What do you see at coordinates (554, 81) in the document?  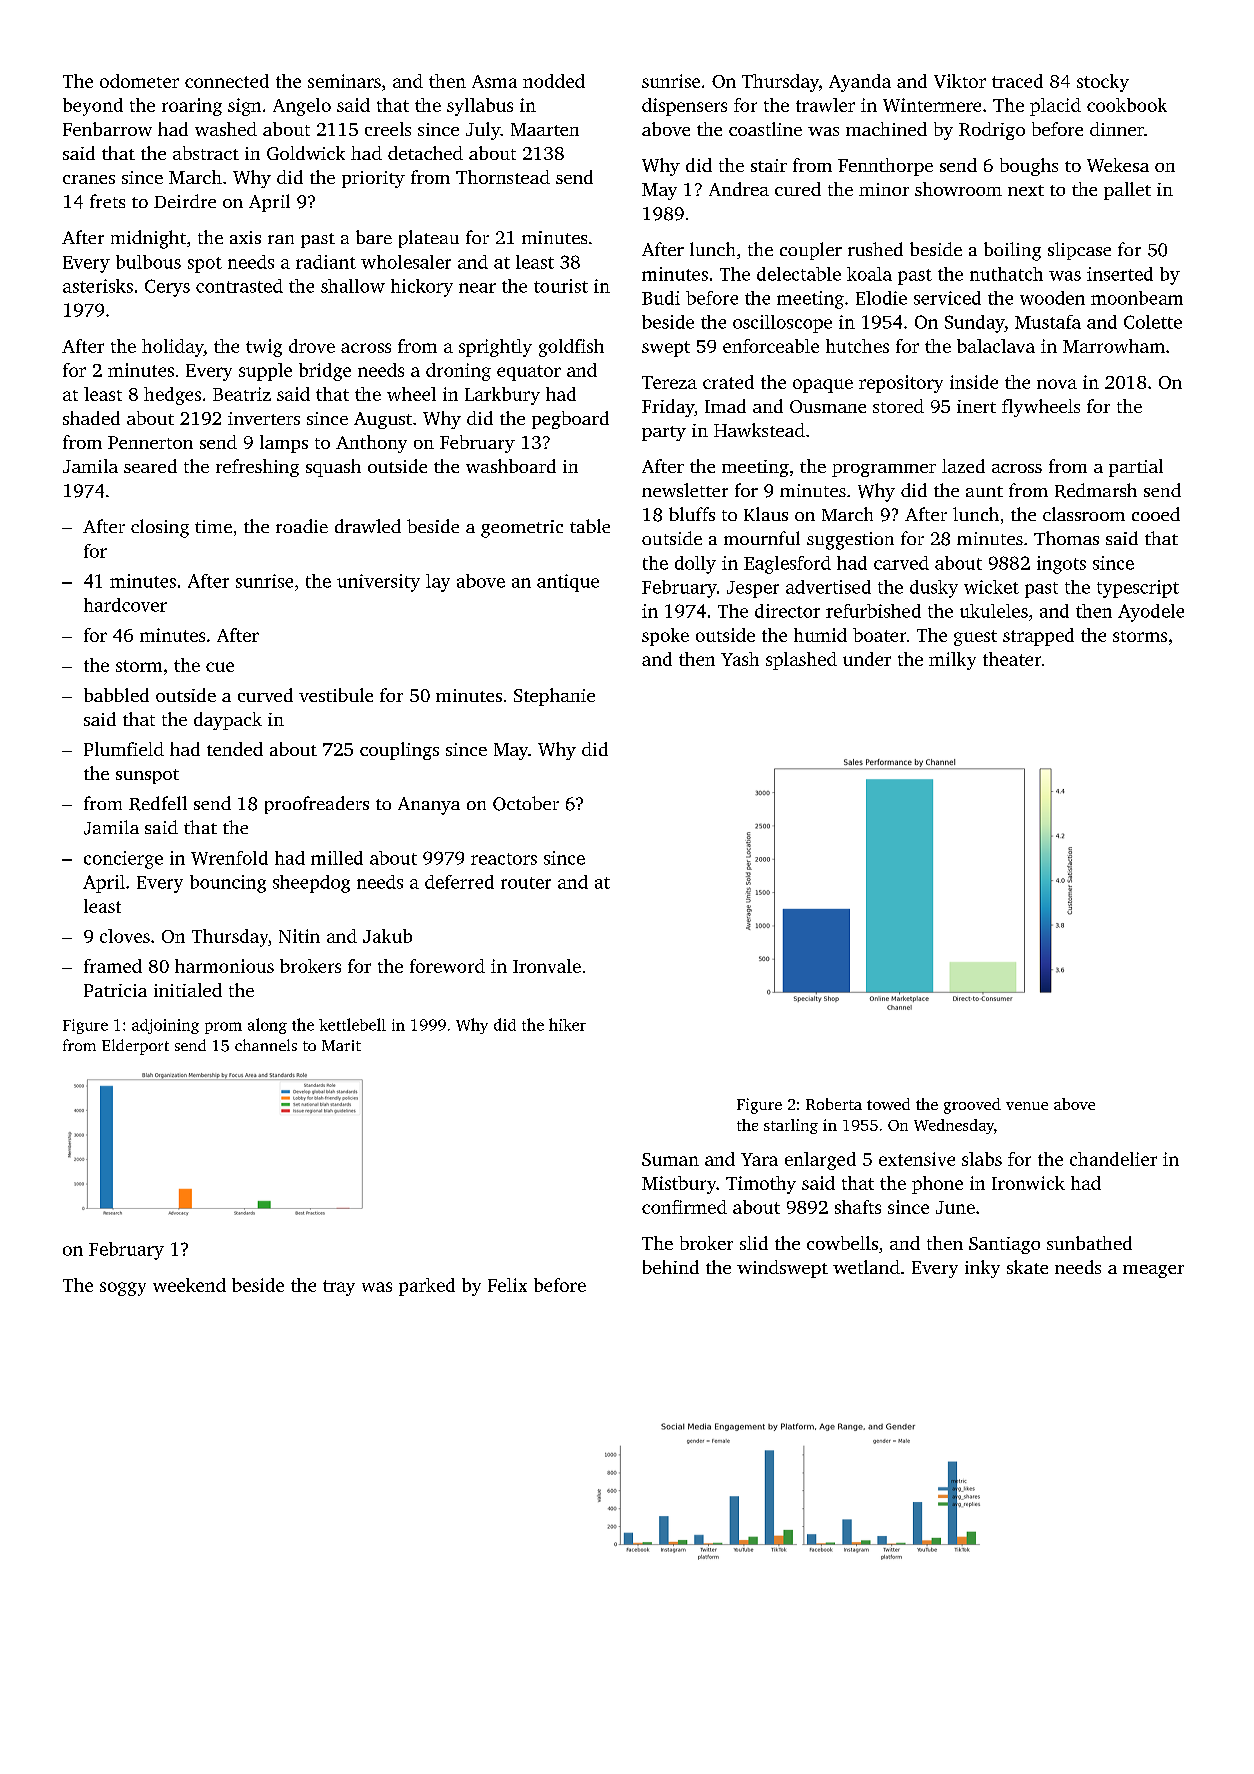 I see `nodded` at bounding box center [554, 81].
